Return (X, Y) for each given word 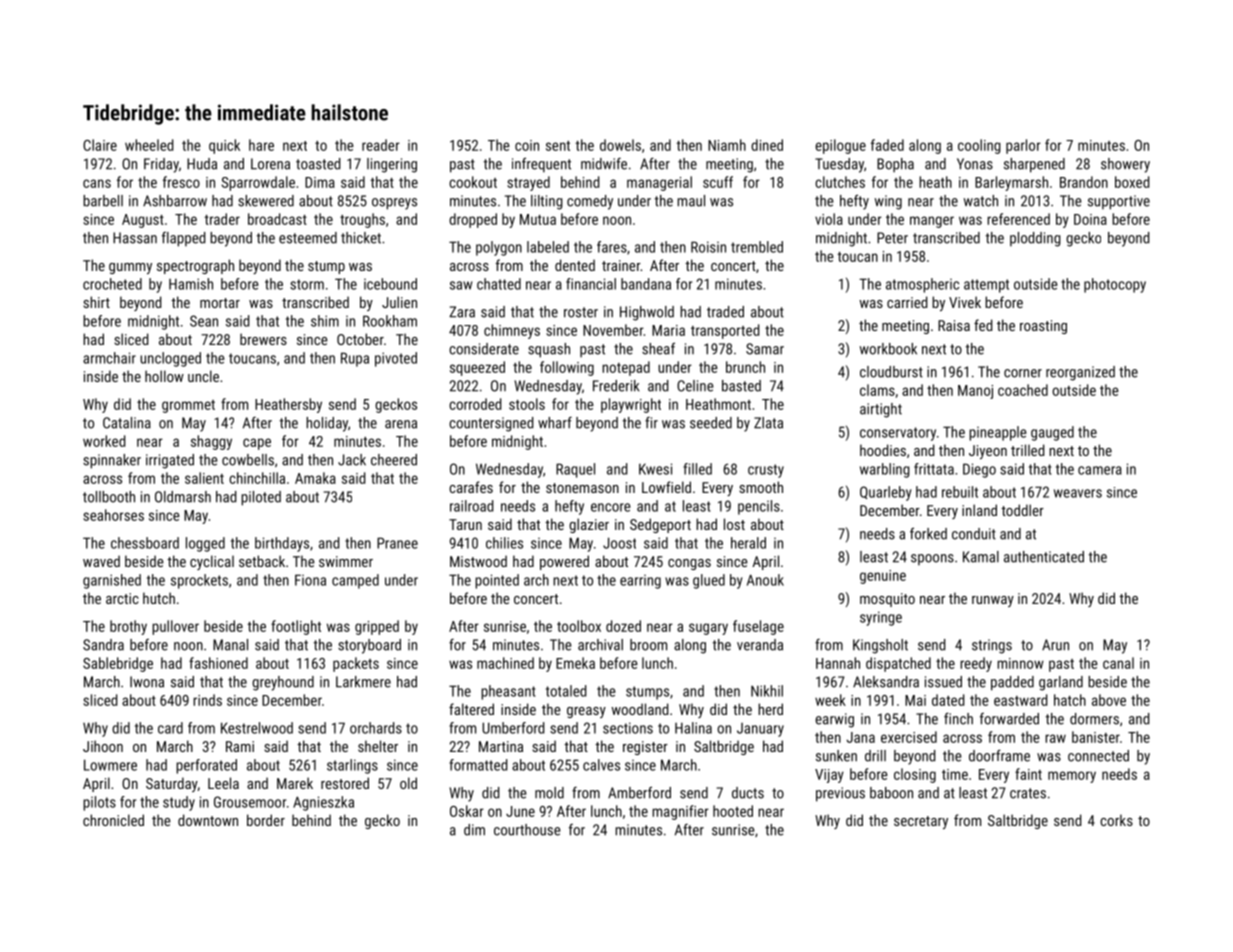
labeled (548, 247)
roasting (1043, 327)
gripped (377, 627)
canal (1118, 663)
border (266, 820)
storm (307, 284)
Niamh (727, 145)
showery (1125, 165)
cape (257, 444)
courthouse (527, 830)
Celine (695, 386)
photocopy (1115, 285)
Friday (161, 165)
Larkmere (363, 682)
